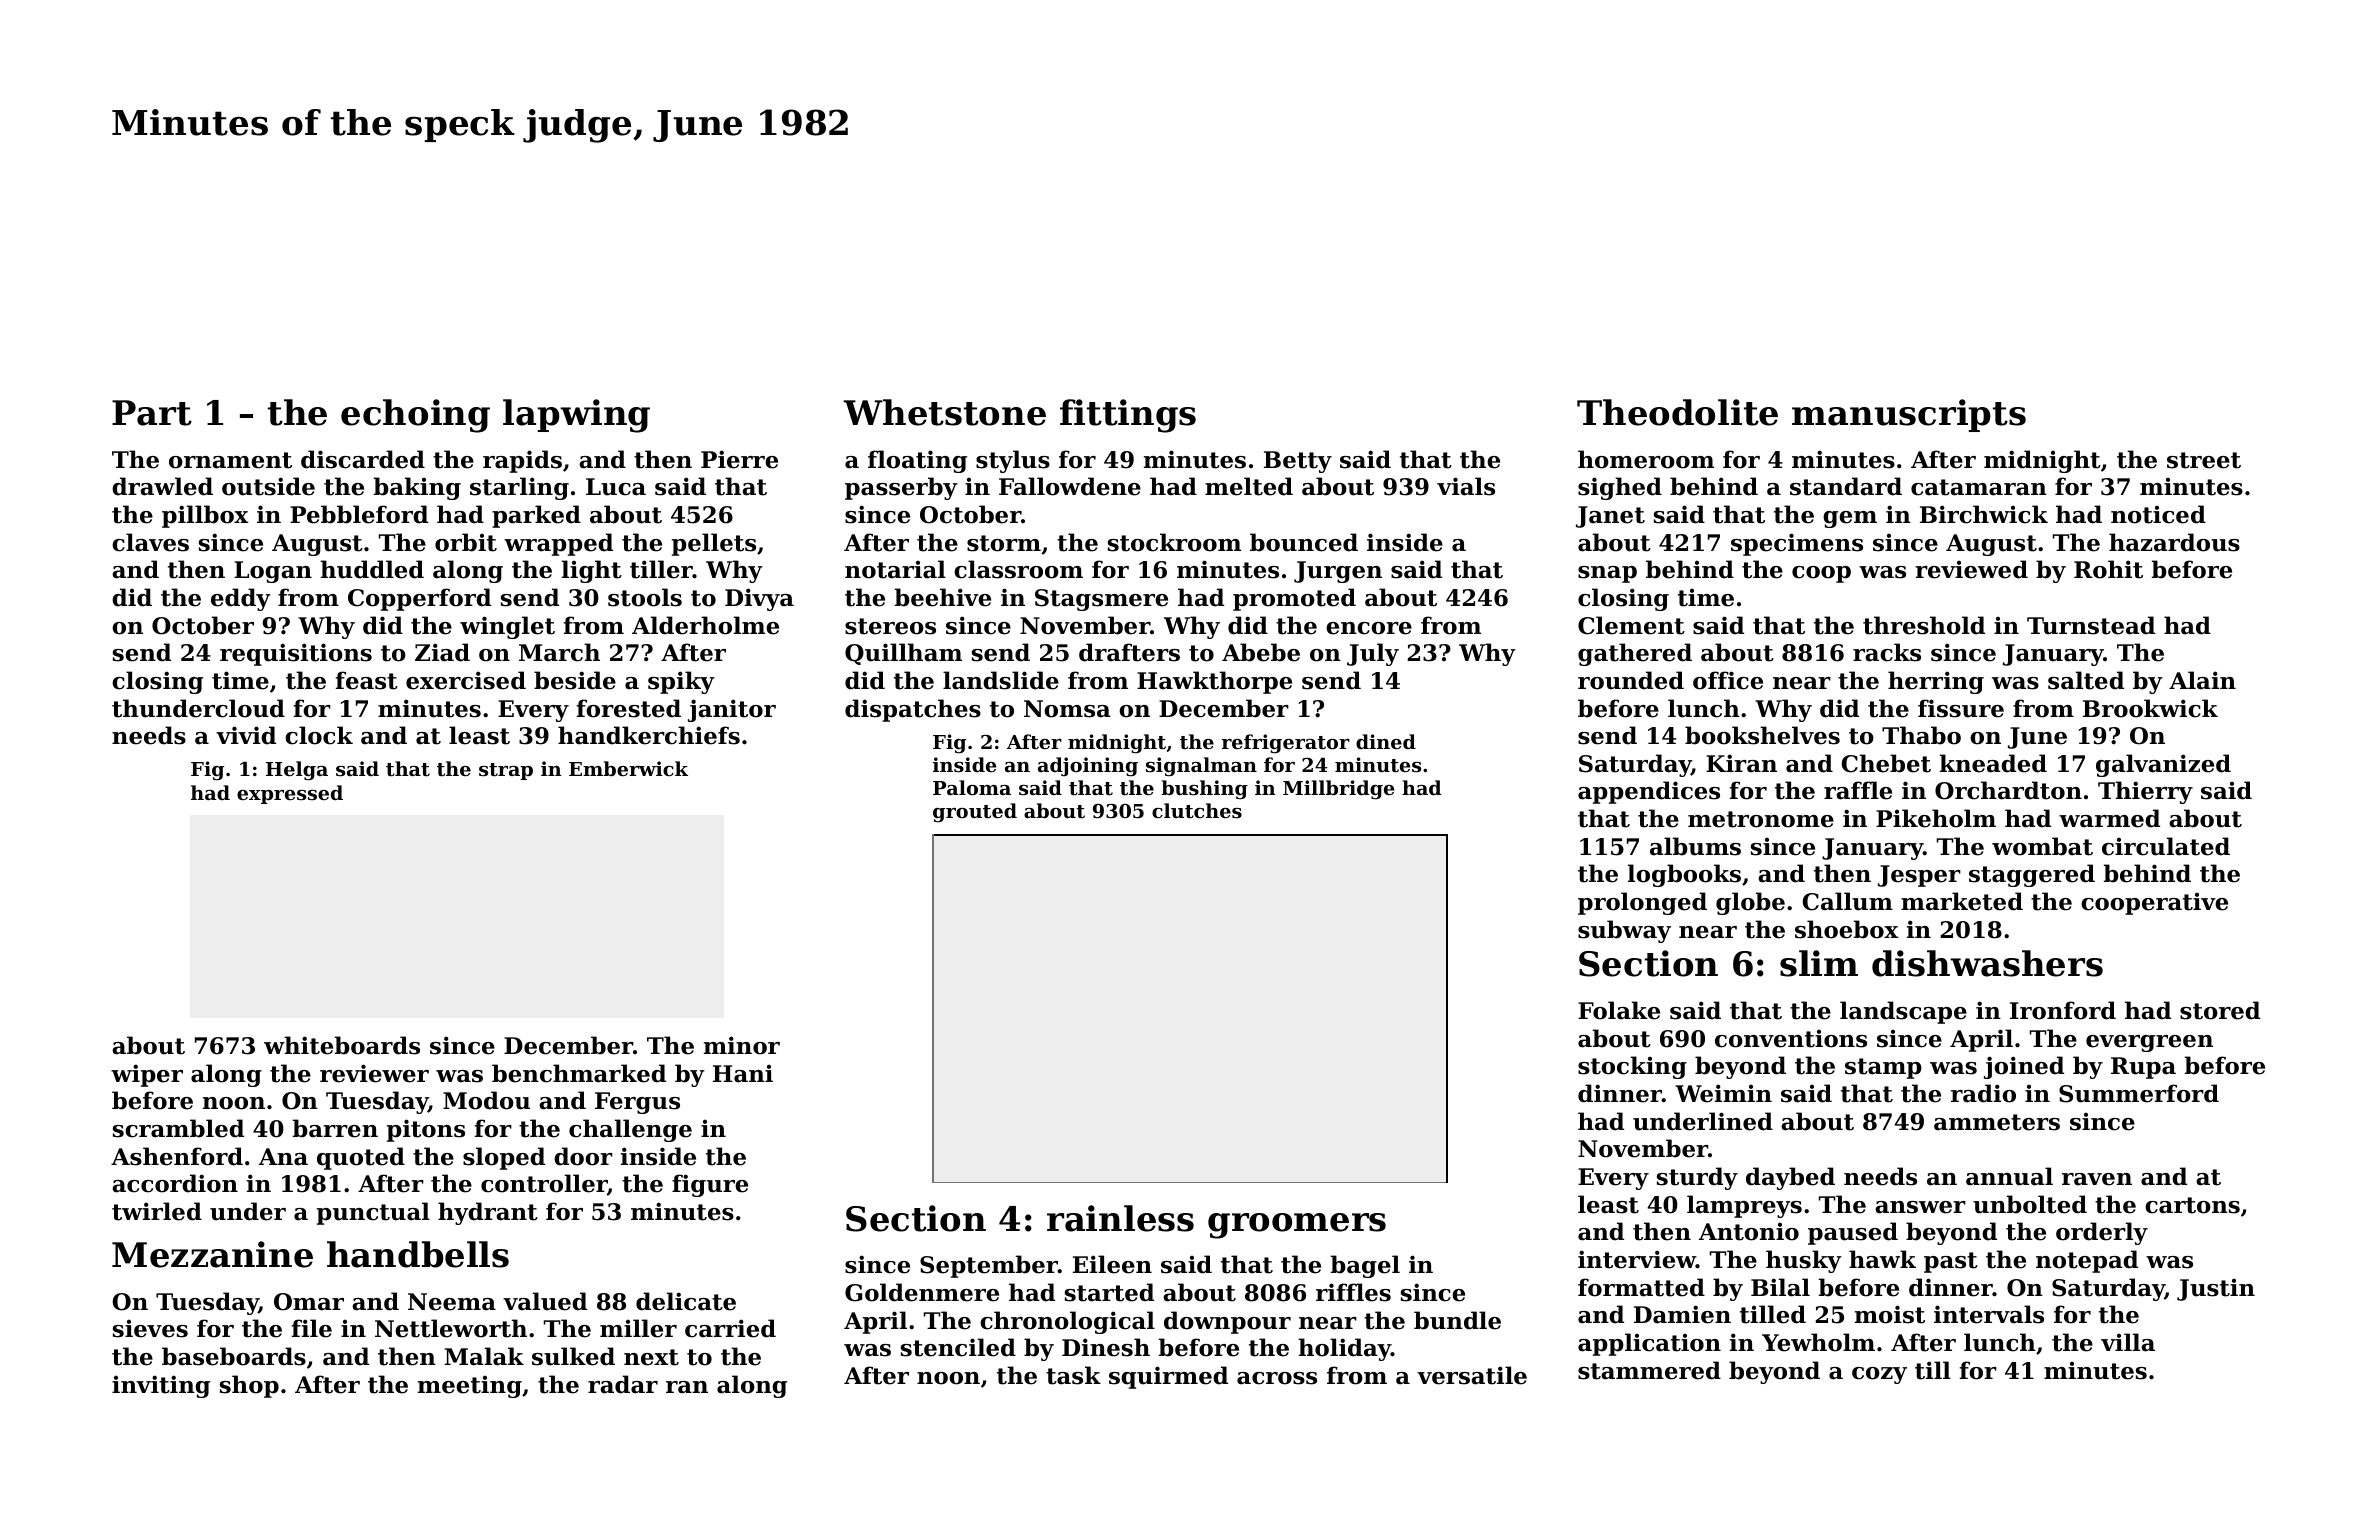 The width and height of the screenshot is (2380, 1540). Describe the element at coordinates (1070, 486) in the screenshot. I see `Fallowdene` at that location.
